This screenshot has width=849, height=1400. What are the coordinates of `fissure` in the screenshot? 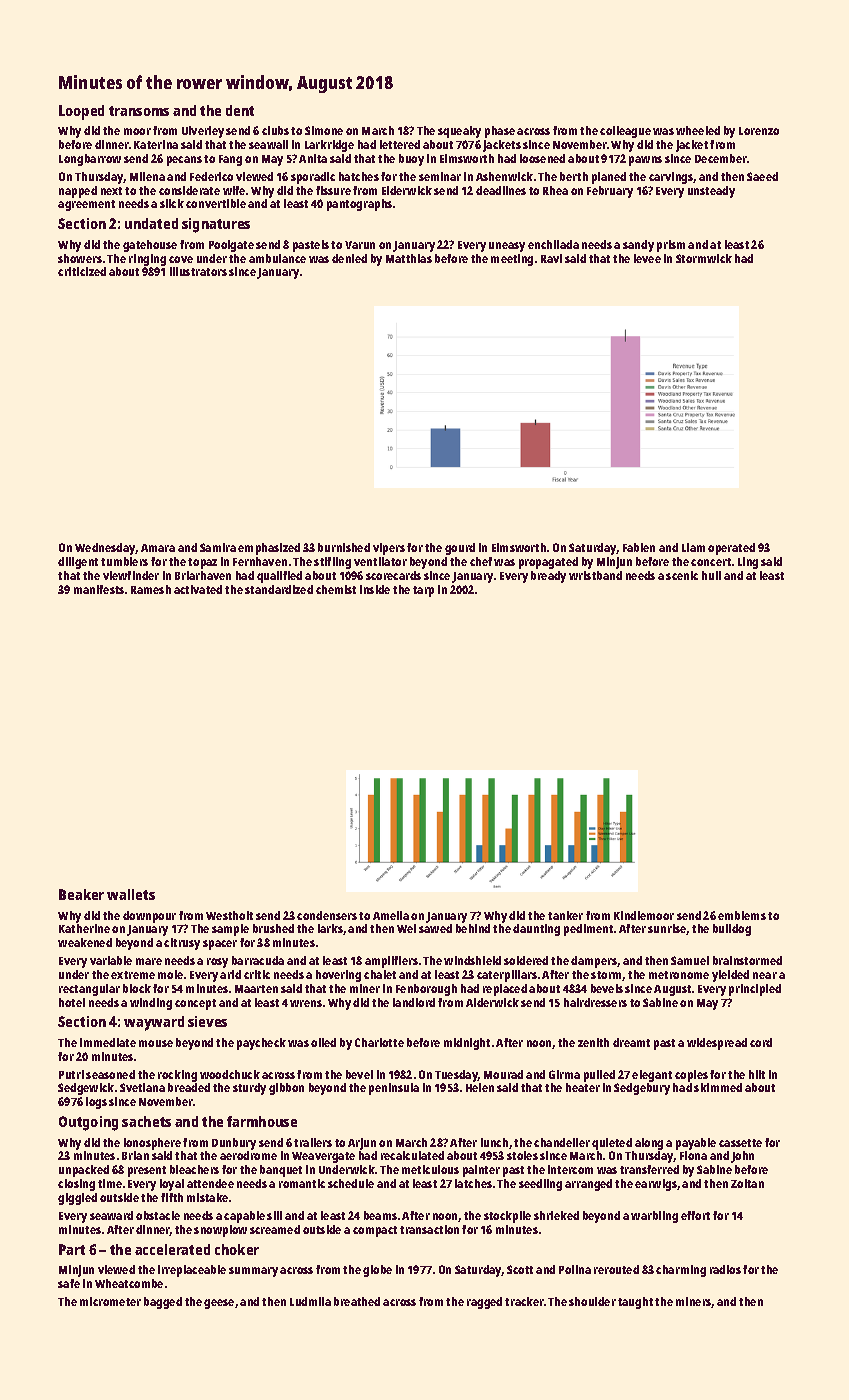 It's located at (333, 190).
